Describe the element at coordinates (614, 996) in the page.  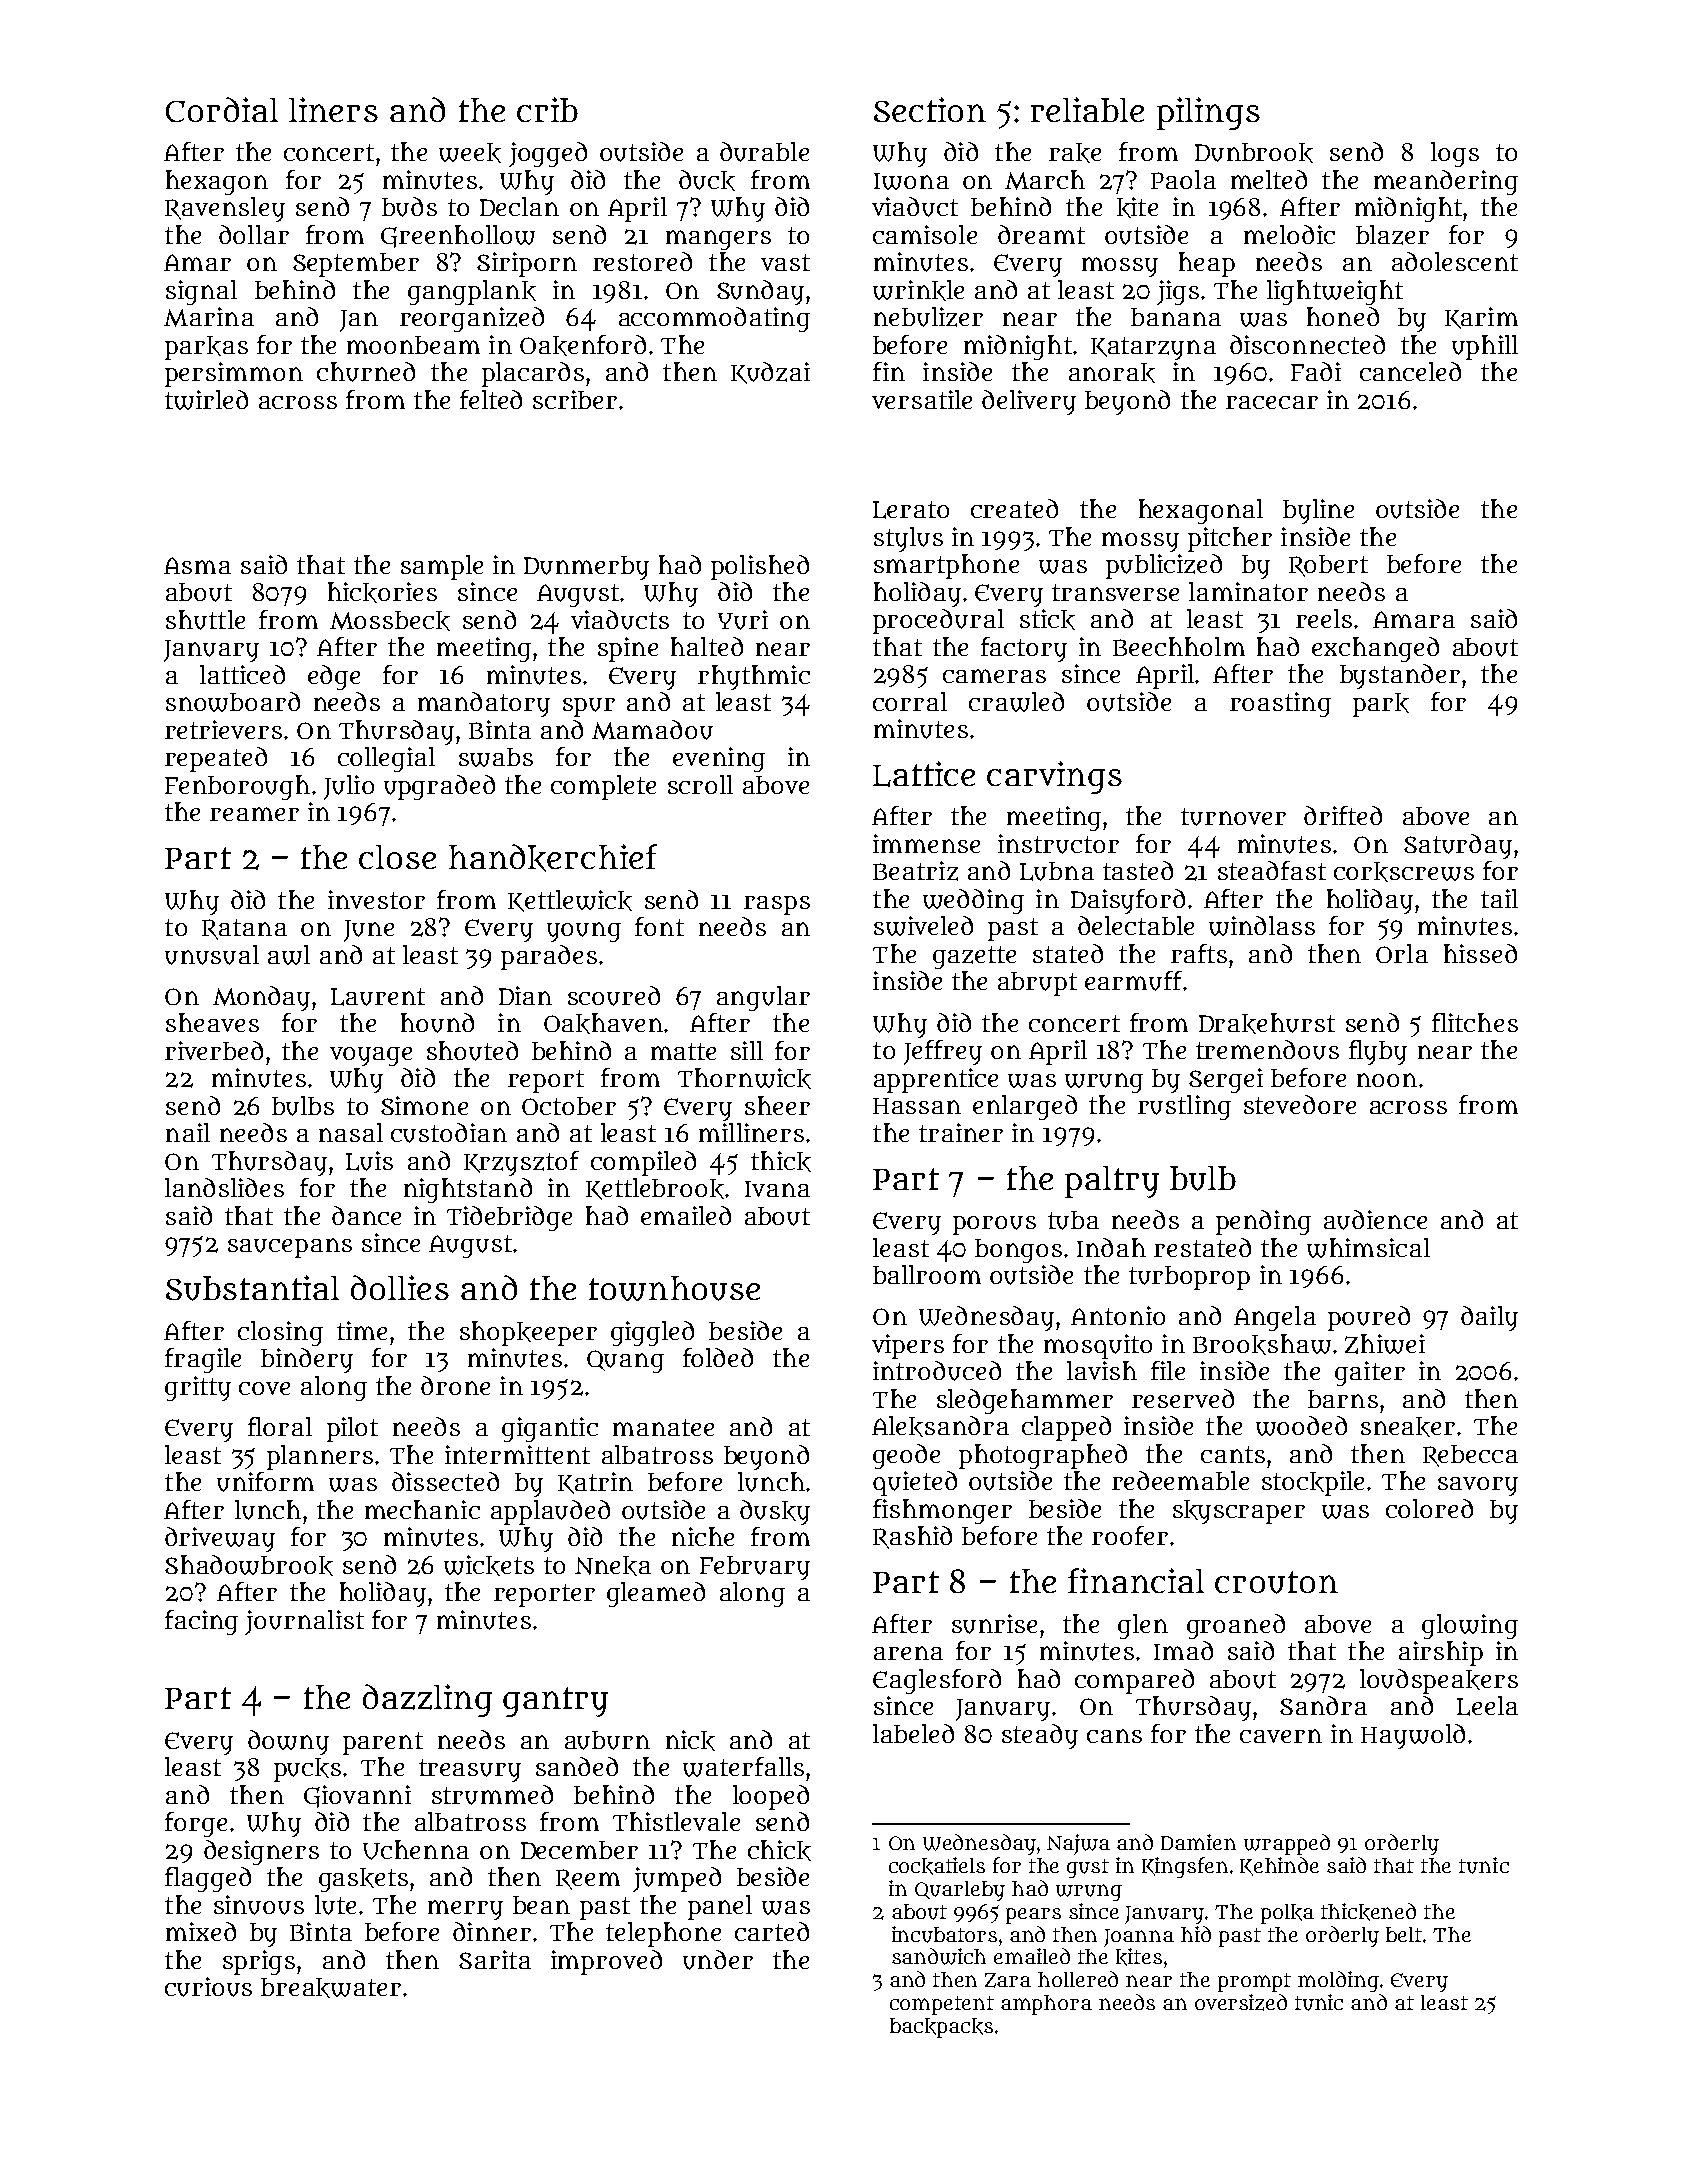
I see `scoured` at that location.
